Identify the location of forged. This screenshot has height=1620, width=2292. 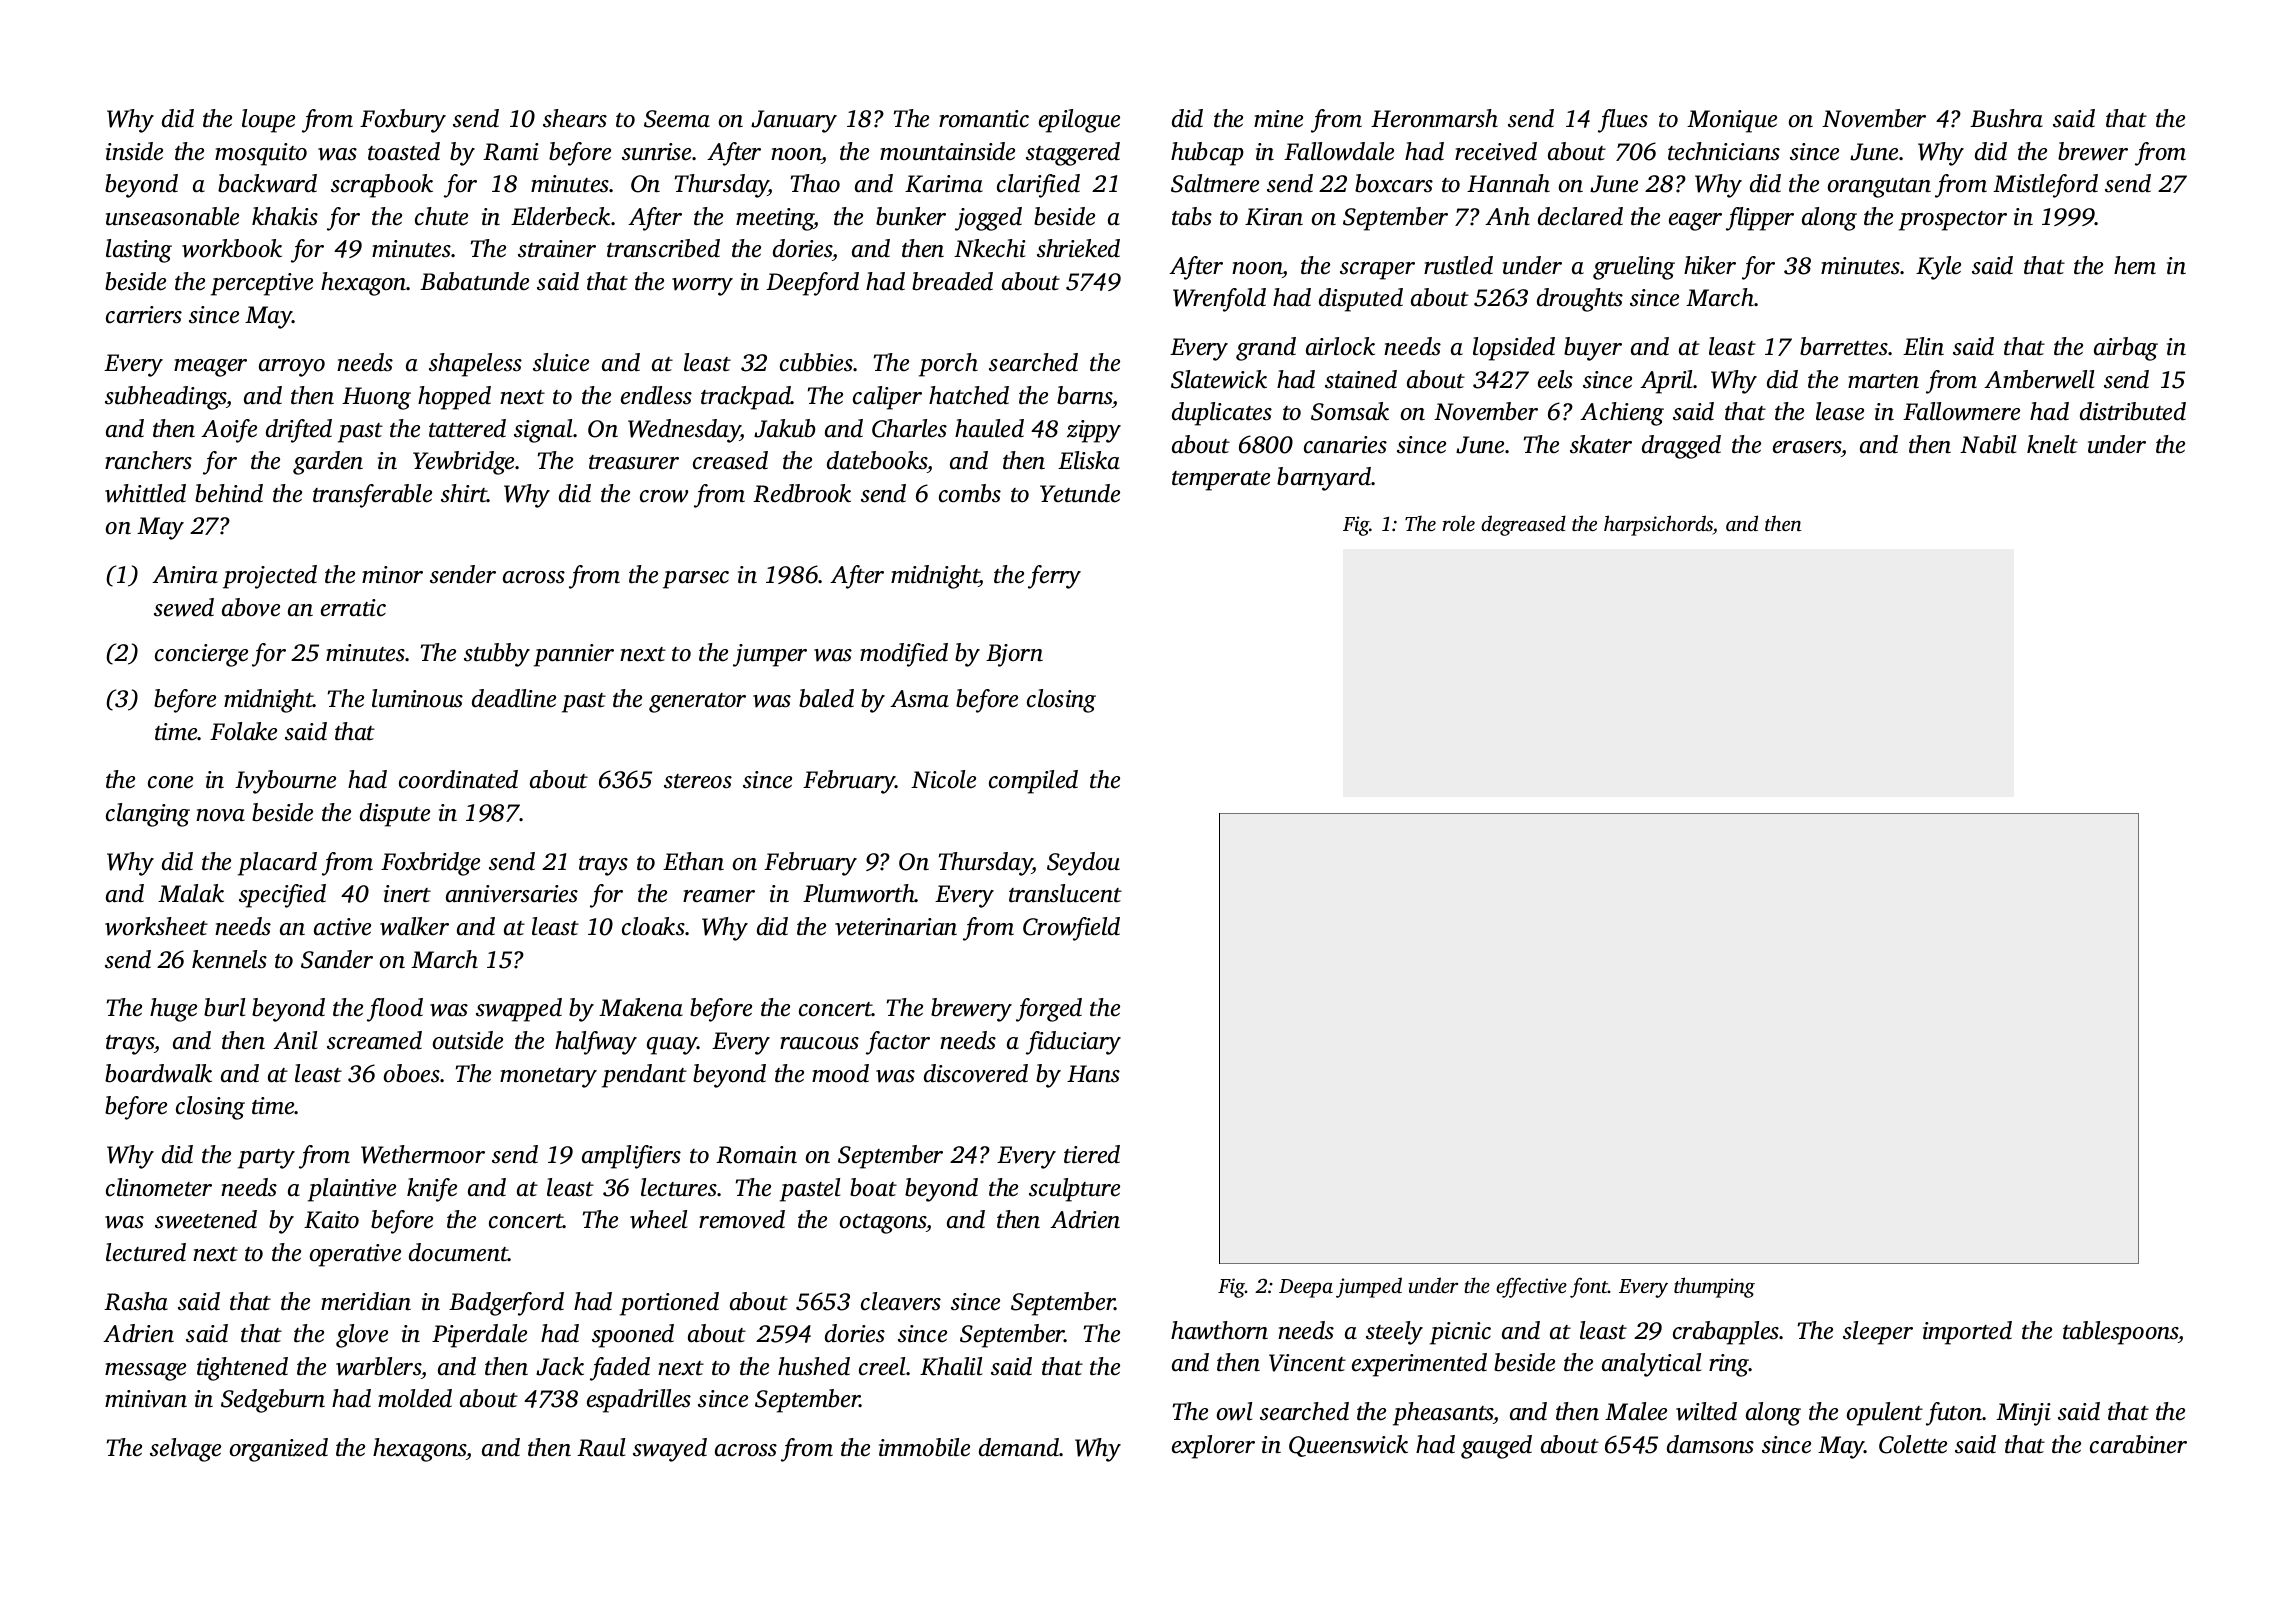
(1049, 1010).
